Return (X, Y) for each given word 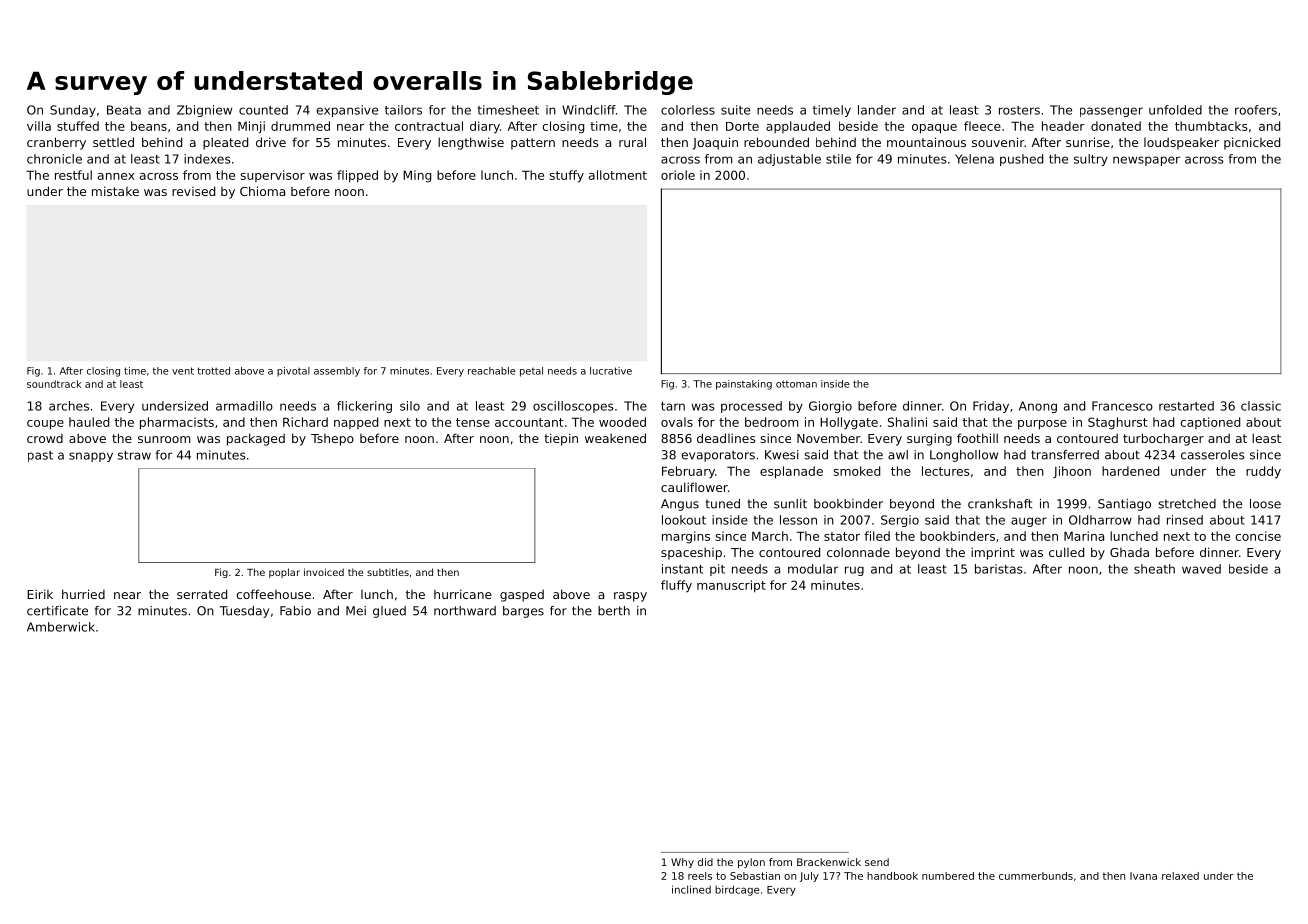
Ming (417, 176)
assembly (337, 372)
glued (389, 612)
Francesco (1122, 406)
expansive (347, 111)
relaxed (1180, 876)
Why (682, 863)
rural (632, 142)
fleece (982, 126)
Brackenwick (829, 862)
